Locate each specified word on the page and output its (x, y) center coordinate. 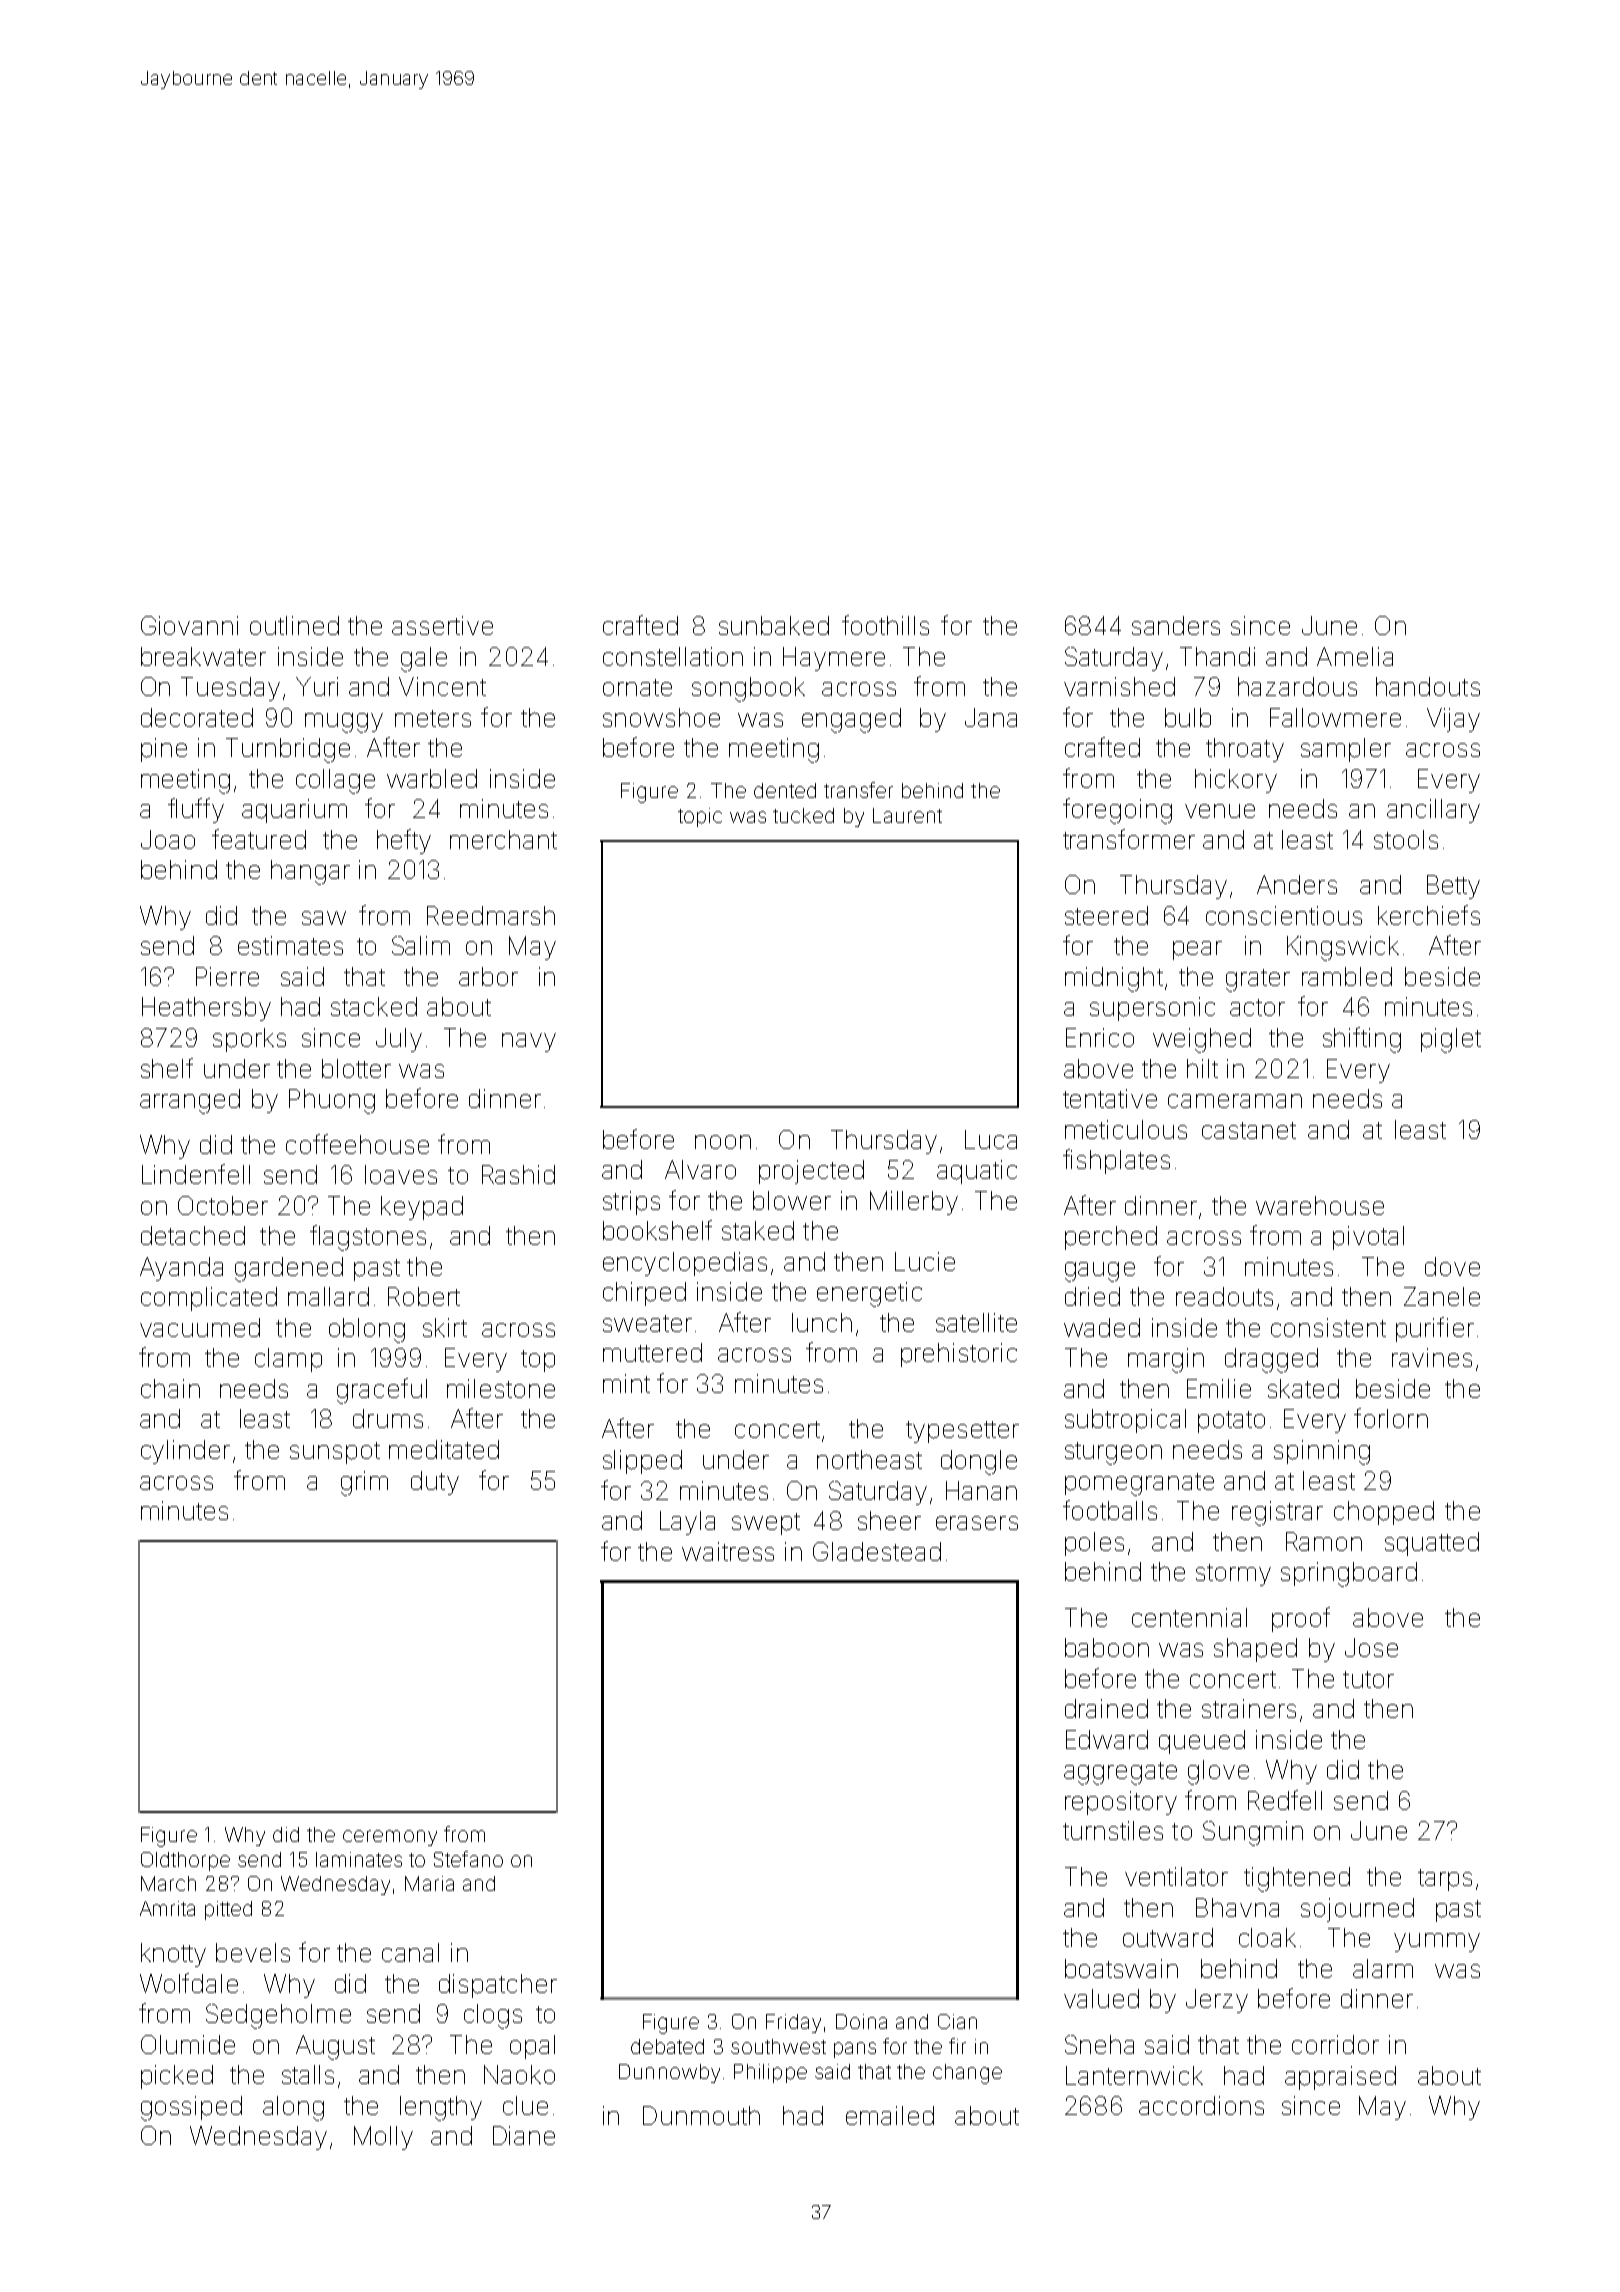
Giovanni (189, 625)
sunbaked (774, 625)
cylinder (185, 1452)
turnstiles (1113, 1830)
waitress (728, 1551)
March (168, 1883)
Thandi (1217, 656)
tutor (1368, 1679)
